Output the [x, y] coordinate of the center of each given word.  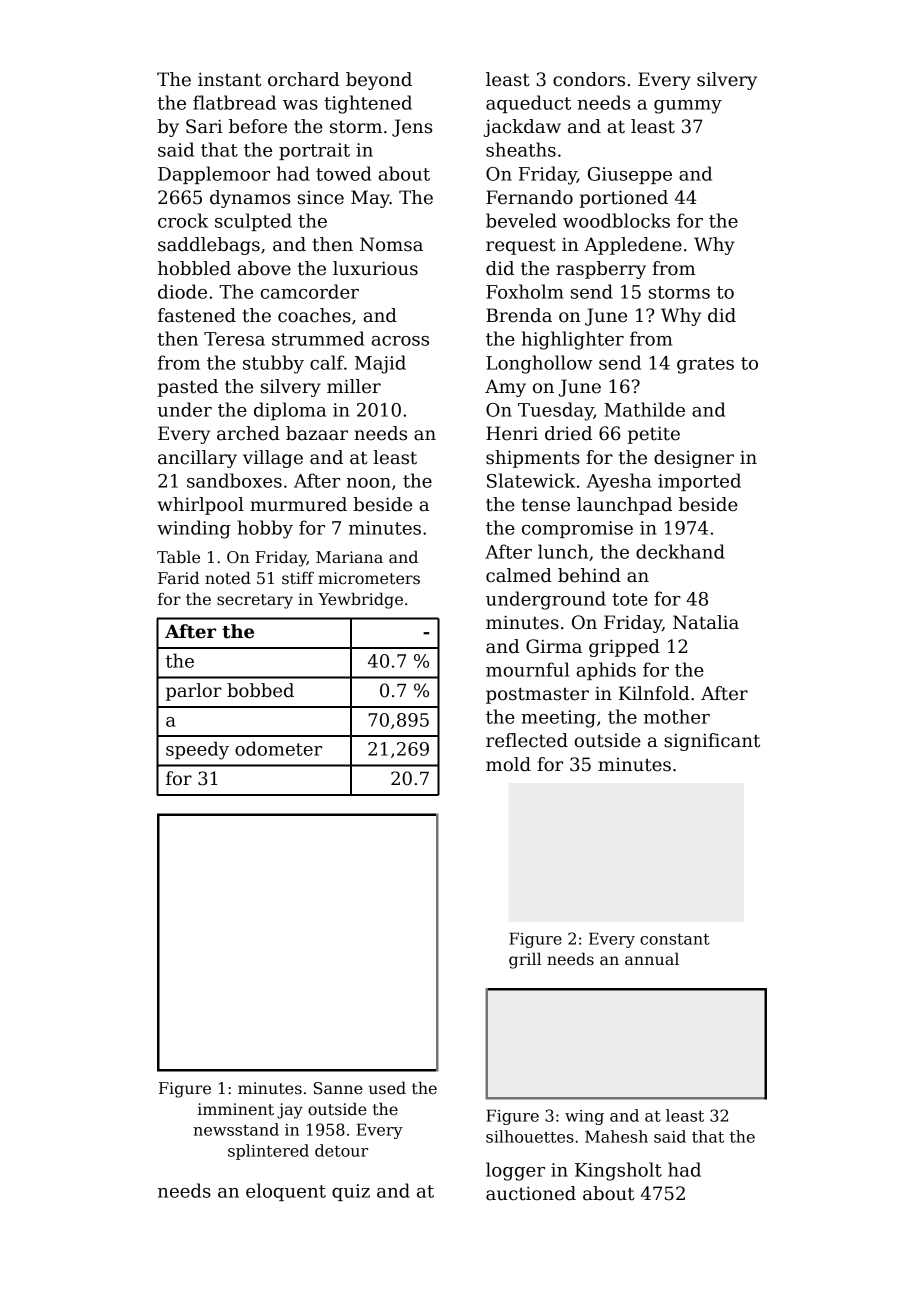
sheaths [521, 149]
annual [652, 958]
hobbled [194, 268]
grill [525, 960]
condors [589, 79]
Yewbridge [360, 600]
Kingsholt [618, 1171]
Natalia [706, 622]
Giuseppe [630, 175]
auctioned [531, 1193]
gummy [688, 107]
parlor [194, 692]
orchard [303, 79]
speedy [197, 750]
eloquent [286, 1192]
